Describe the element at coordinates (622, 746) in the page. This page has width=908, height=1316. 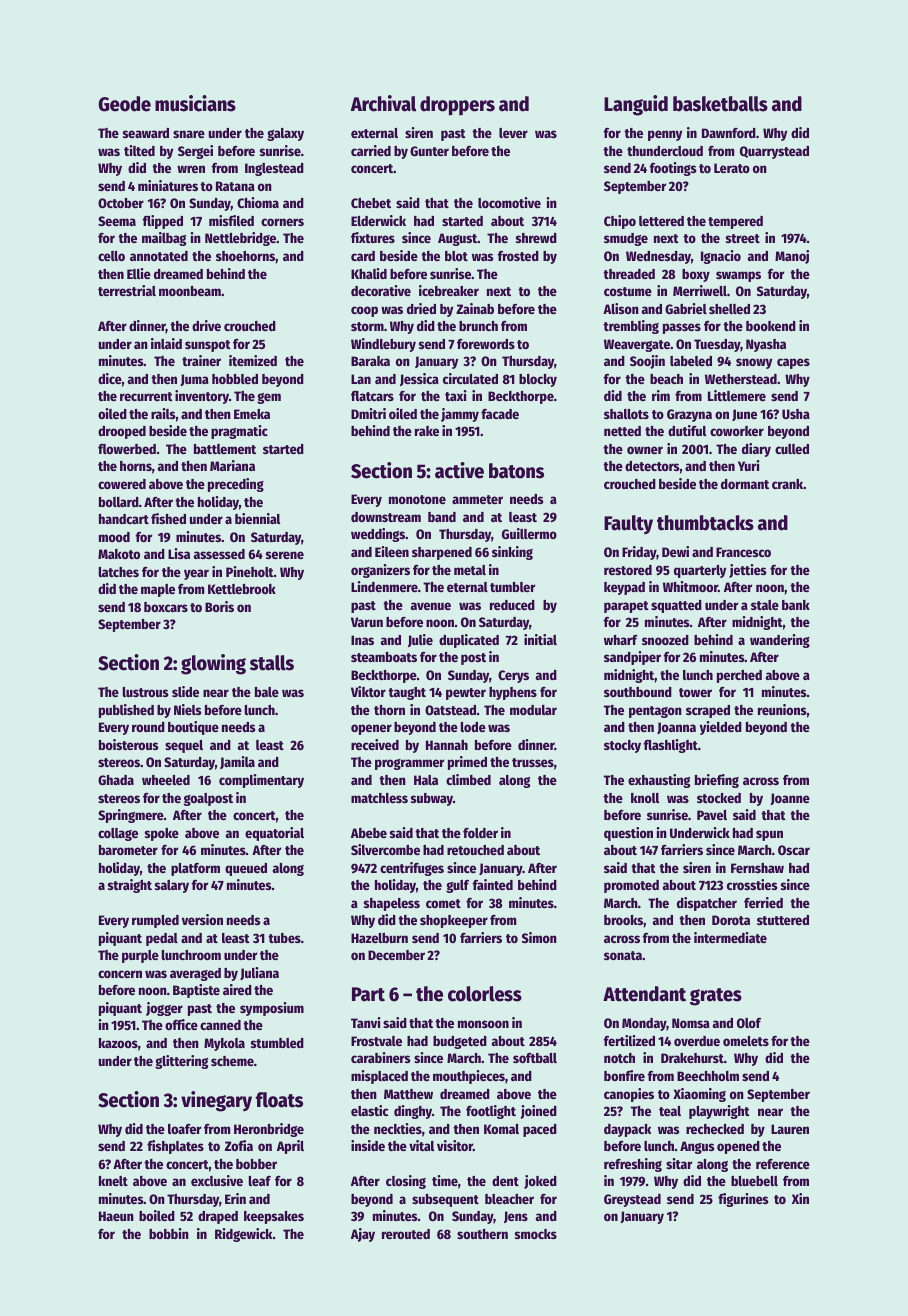
I see `stocky` at that location.
